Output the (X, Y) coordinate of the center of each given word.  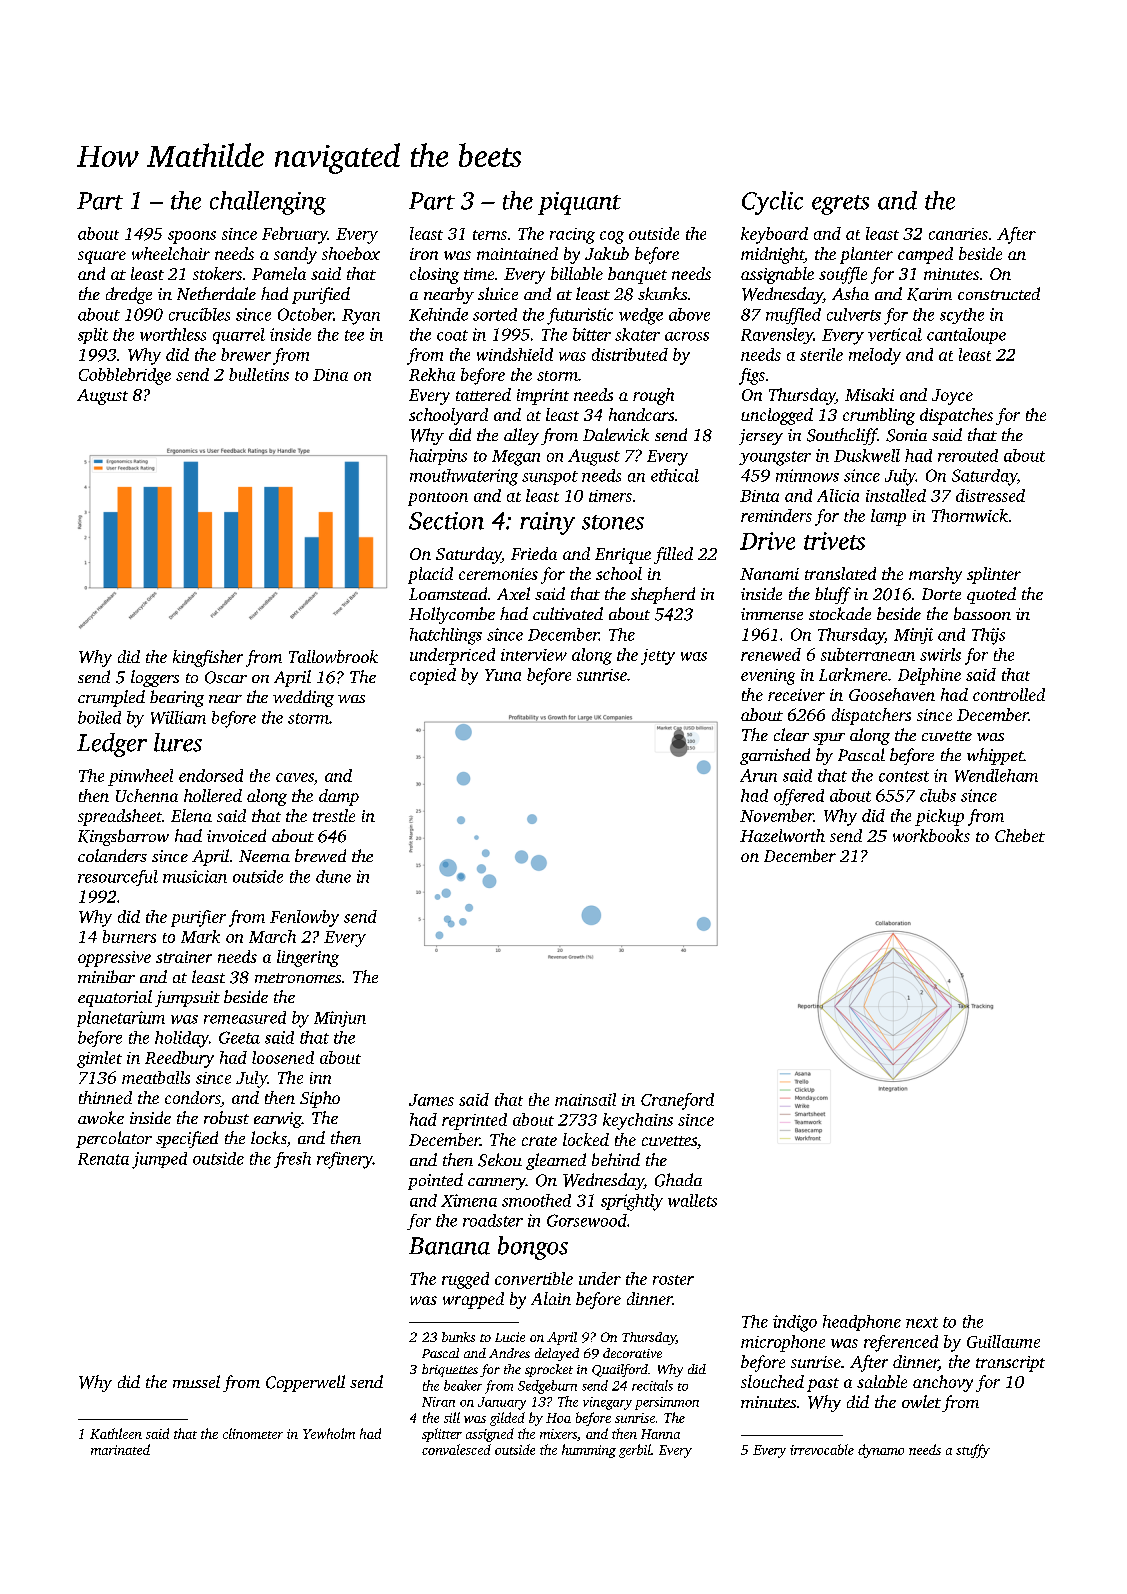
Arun (758, 775)
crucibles (199, 314)
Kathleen (116, 1433)
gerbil (635, 1451)
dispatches (956, 416)
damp (339, 797)
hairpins (438, 457)
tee (354, 335)
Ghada (678, 1180)
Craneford (677, 1101)
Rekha (432, 374)
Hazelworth (782, 835)
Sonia (906, 435)
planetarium (121, 1019)
